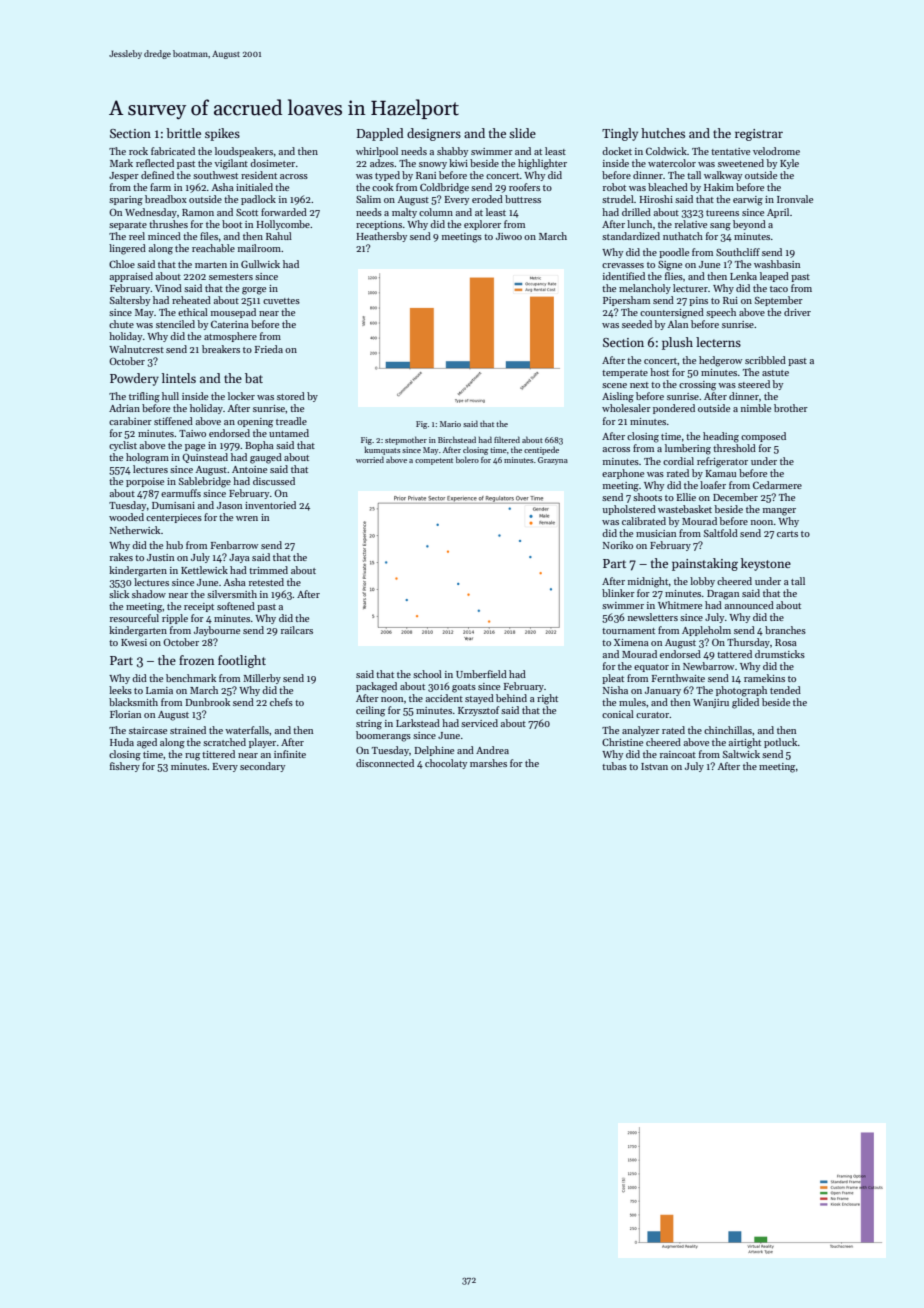  What do you see at coordinates (159, 690) in the image?
I see `Lamia` at bounding box center [159, 690].
